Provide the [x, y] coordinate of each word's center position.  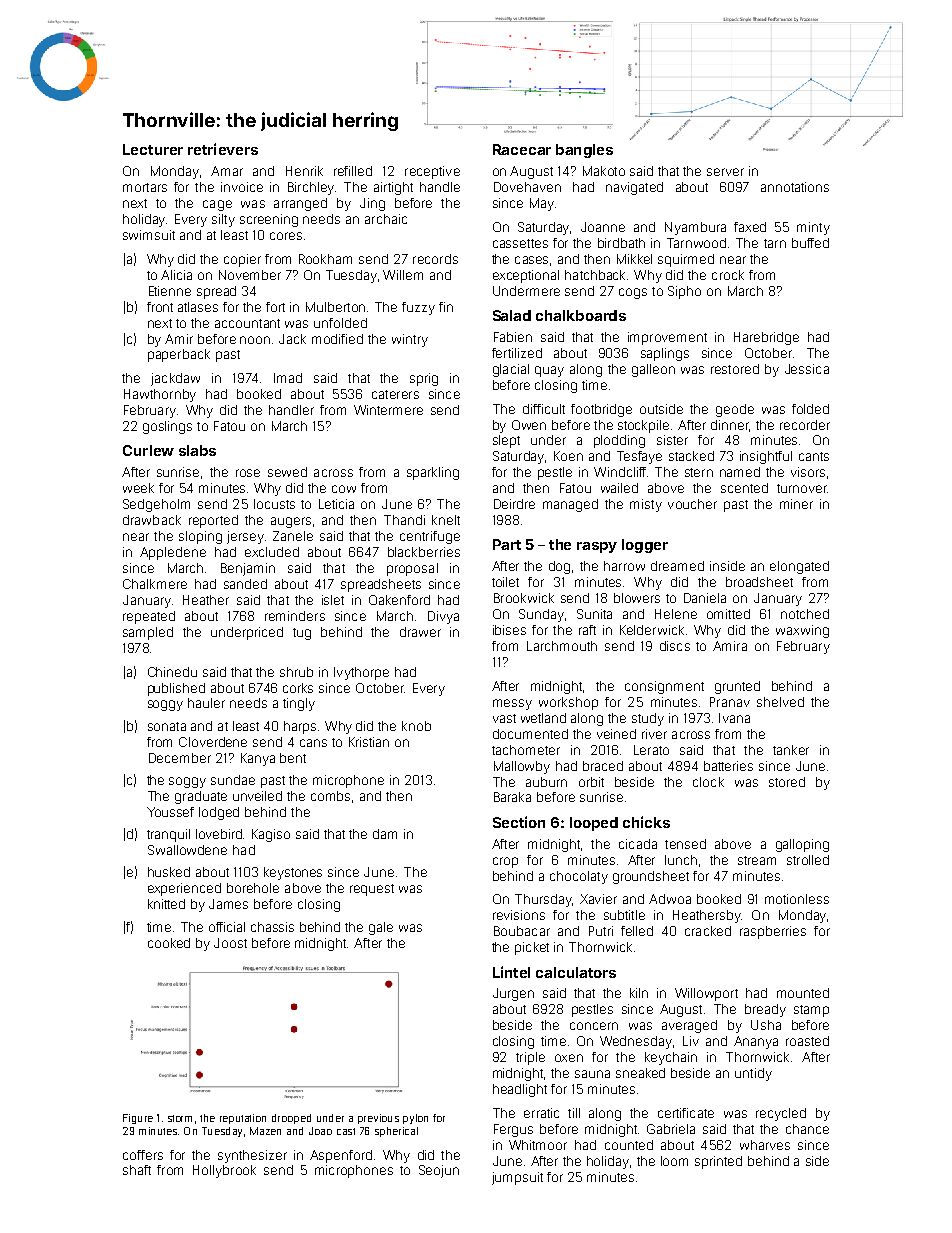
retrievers [223, 149]
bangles [584, 151]
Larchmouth [562, 646]
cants [814, 456]
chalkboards [581, 315]
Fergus [513, 1130]
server [725, 172]
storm [180, 1118]
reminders [295, 616]
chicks [646, 822]
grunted [737, 687]
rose [248, 473]
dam [385, 834]
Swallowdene [187, 850]
